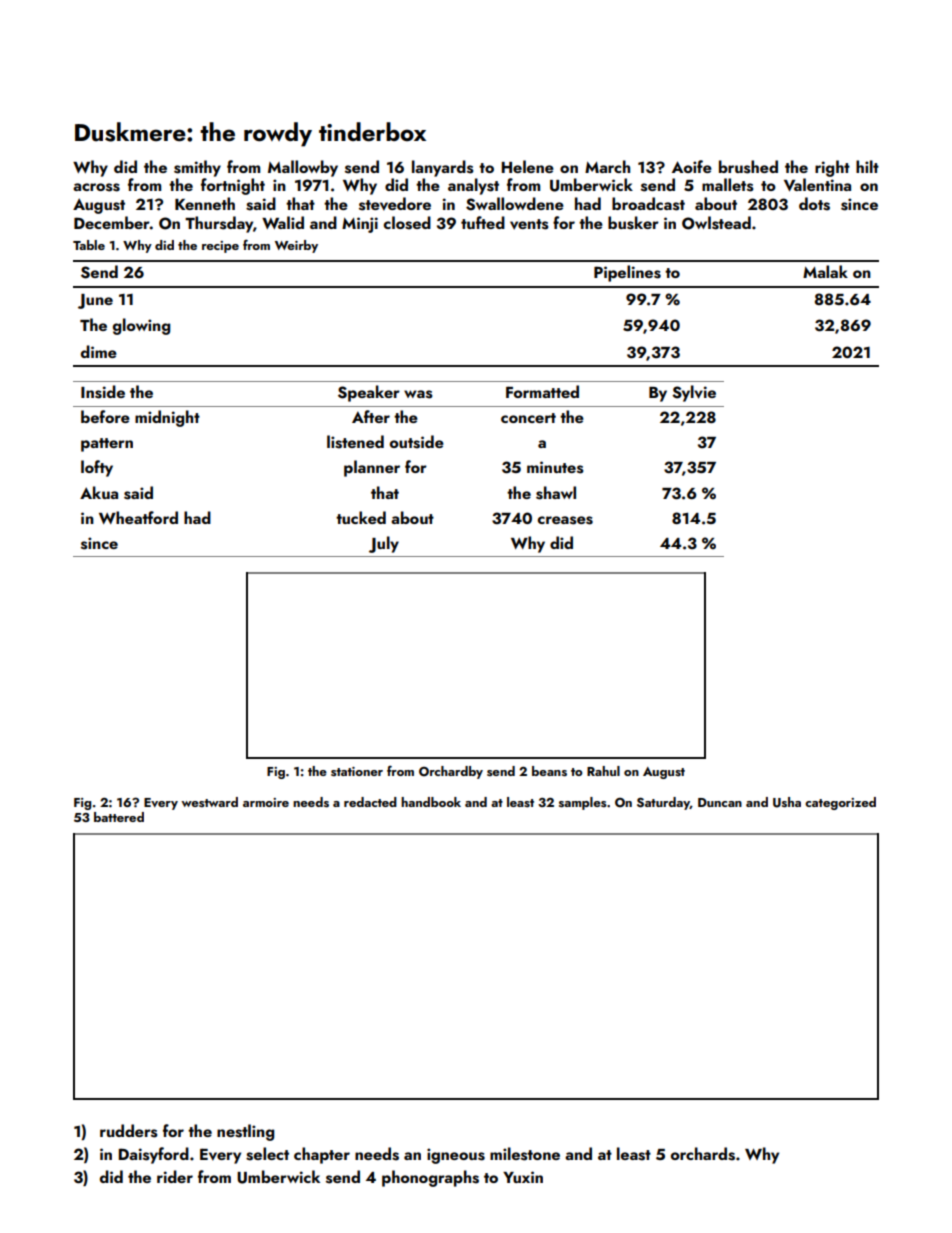  I want to click on Helene, so click(528, 166).
